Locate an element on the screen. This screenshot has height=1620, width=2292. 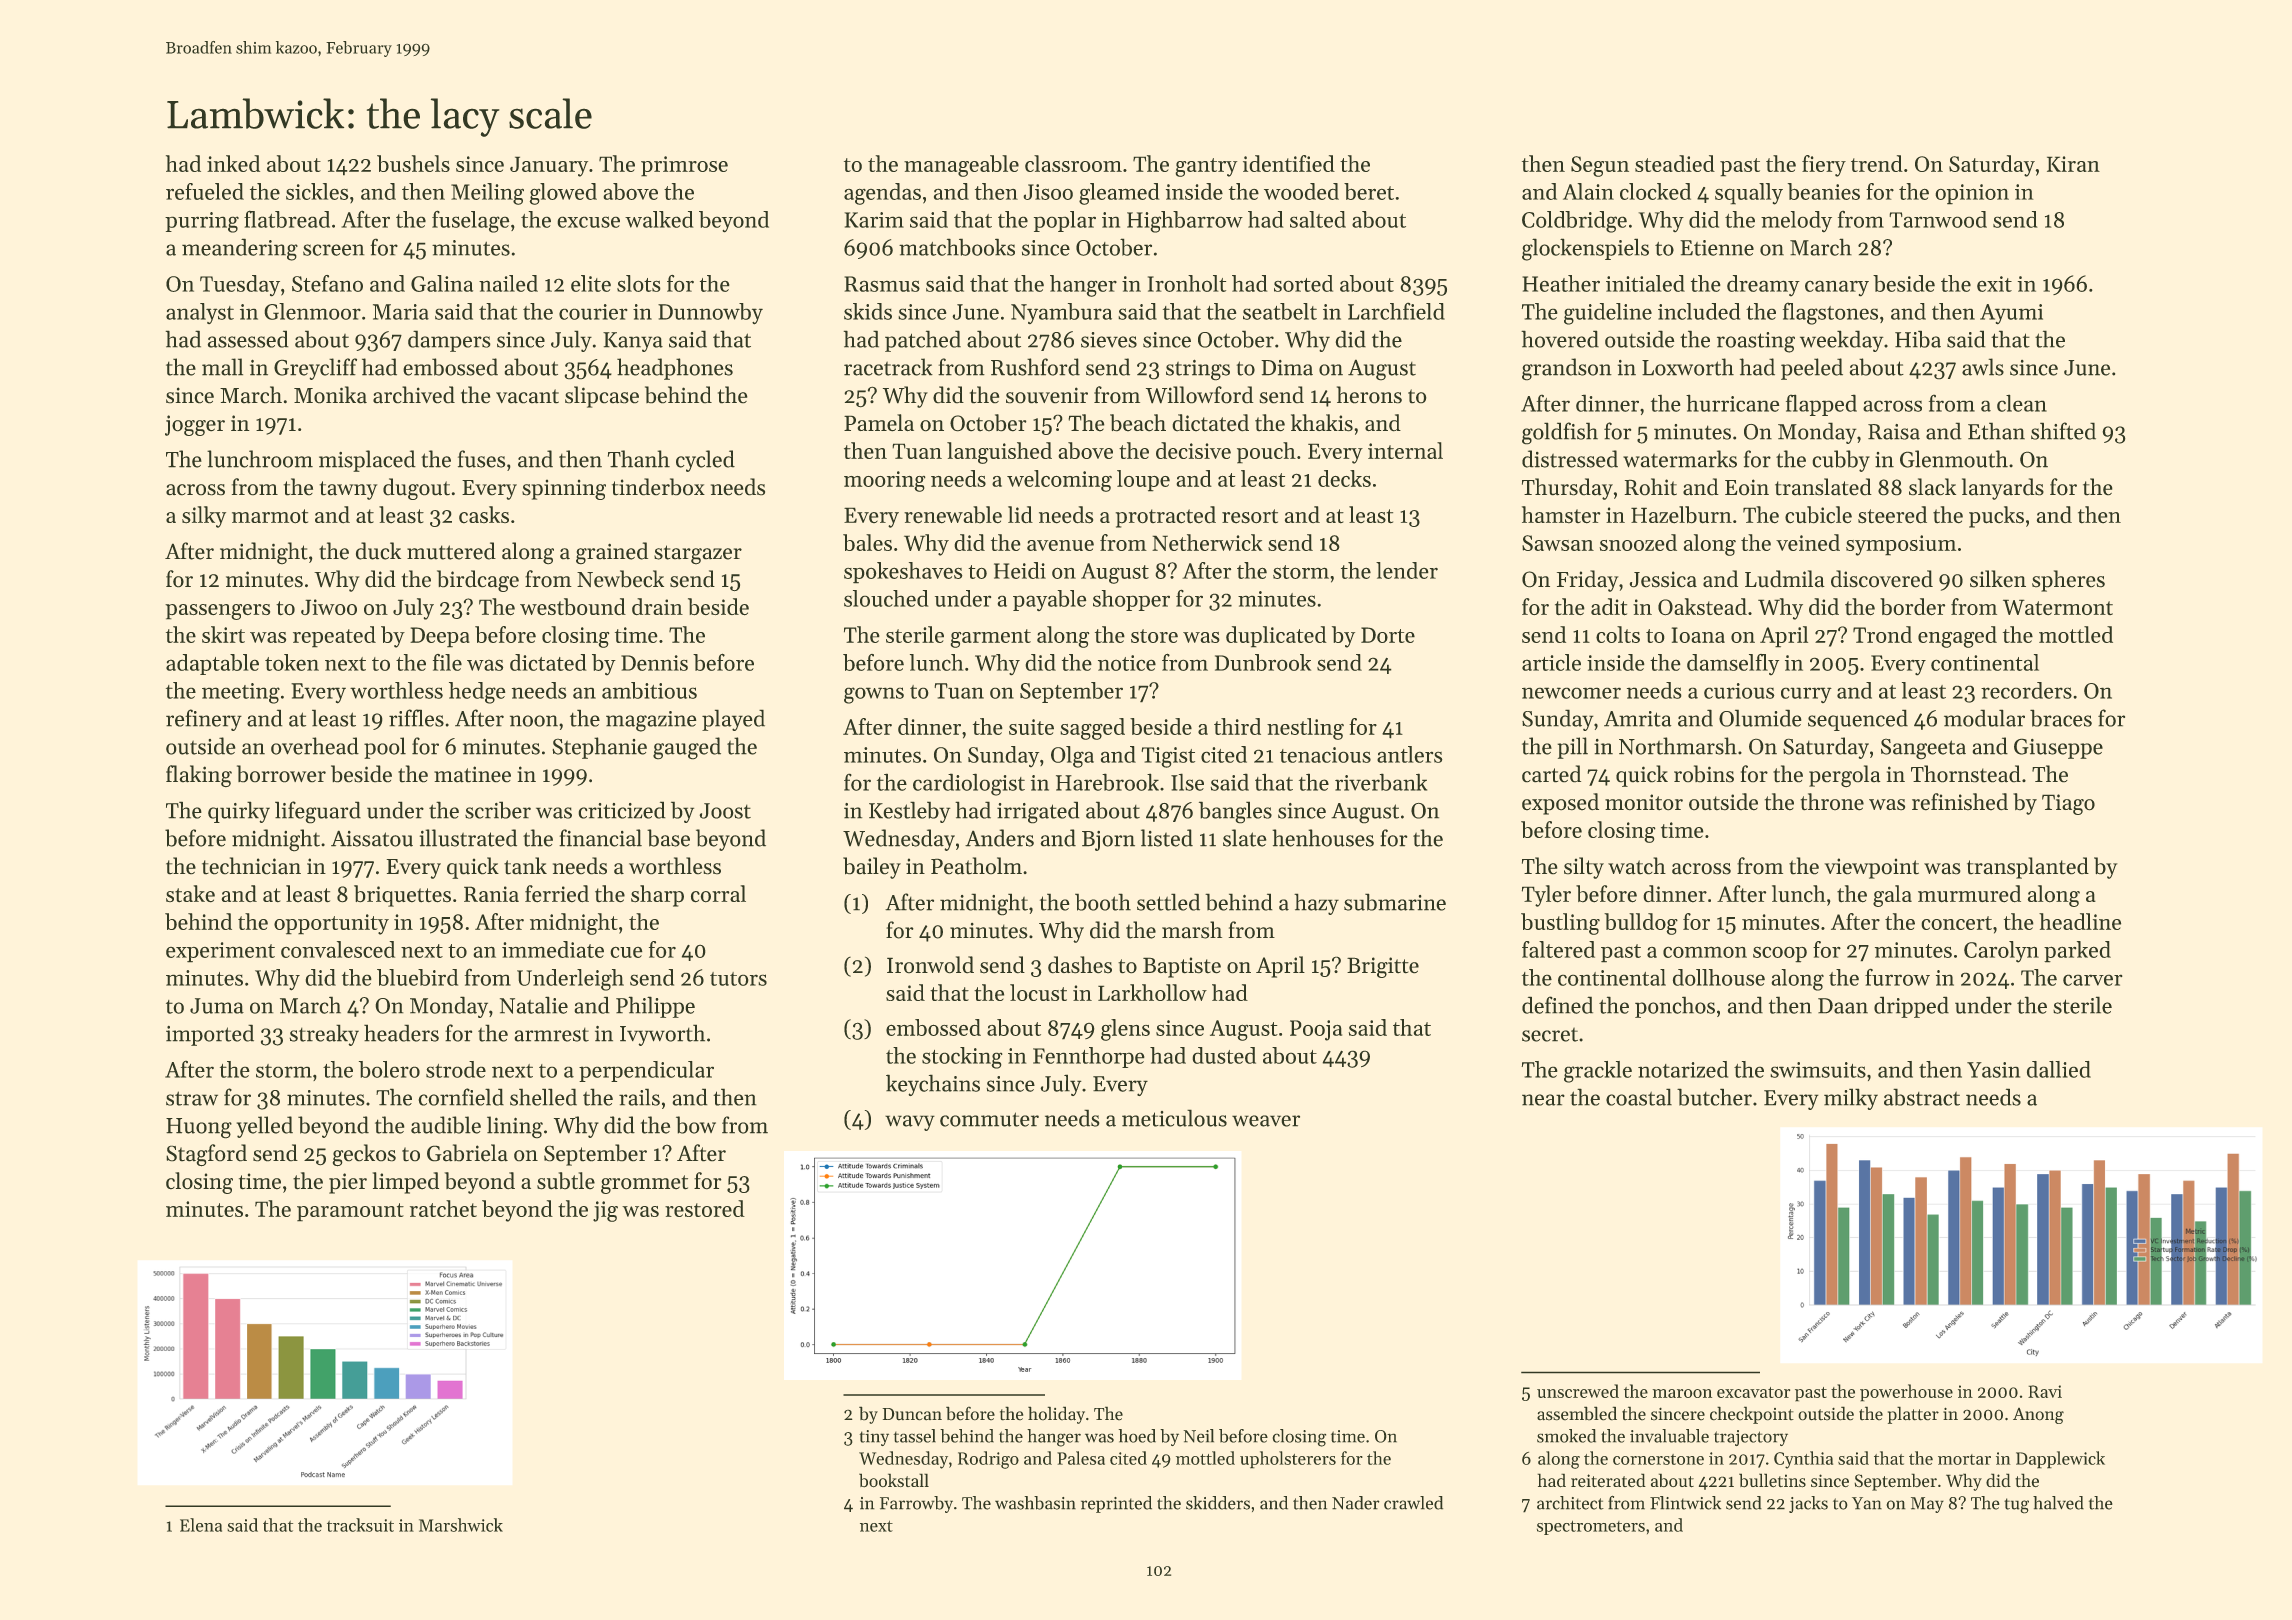
Neil is located at coordinates (1199, 1436).
